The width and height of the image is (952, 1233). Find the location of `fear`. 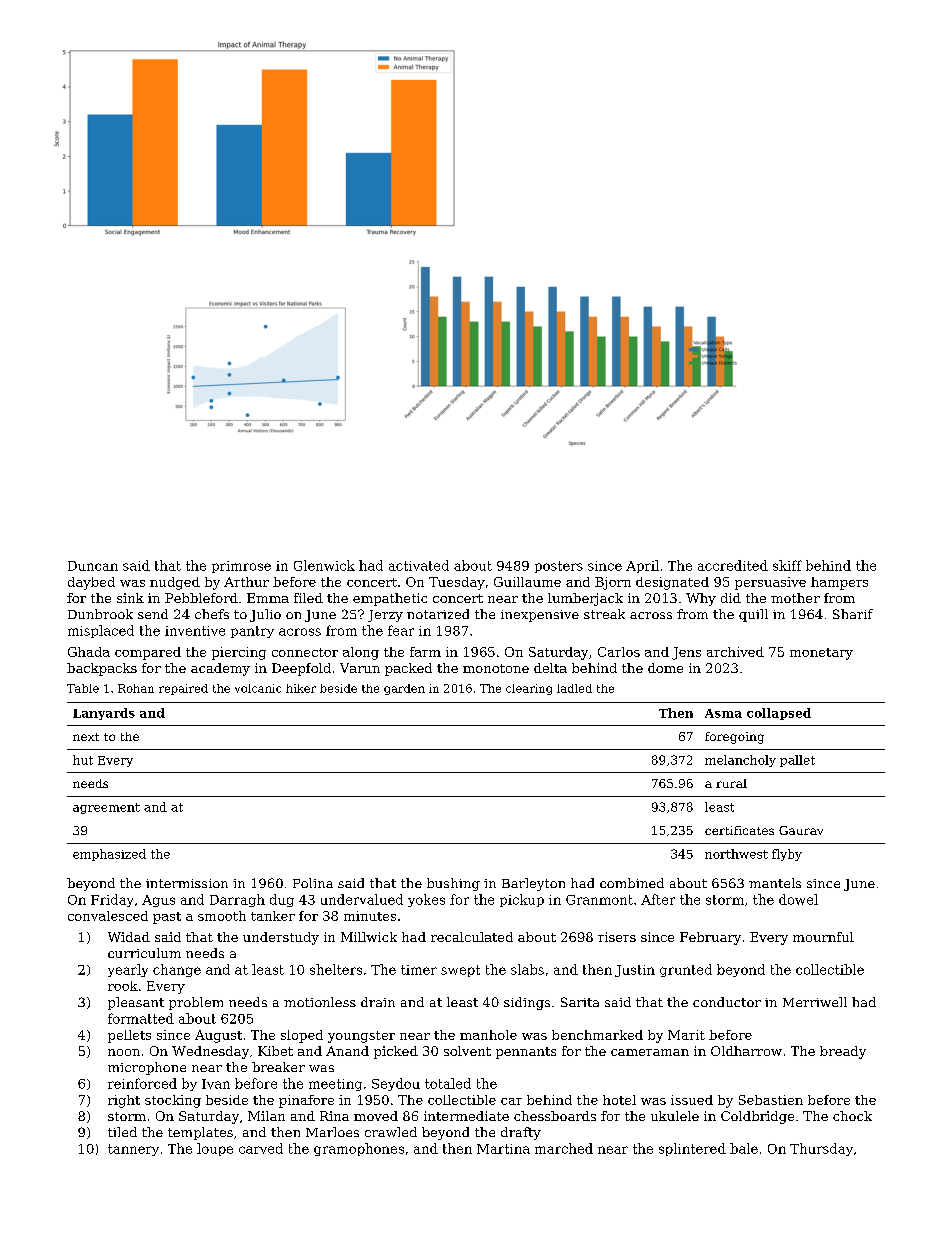

fear is located at coordinates (401, 630).
